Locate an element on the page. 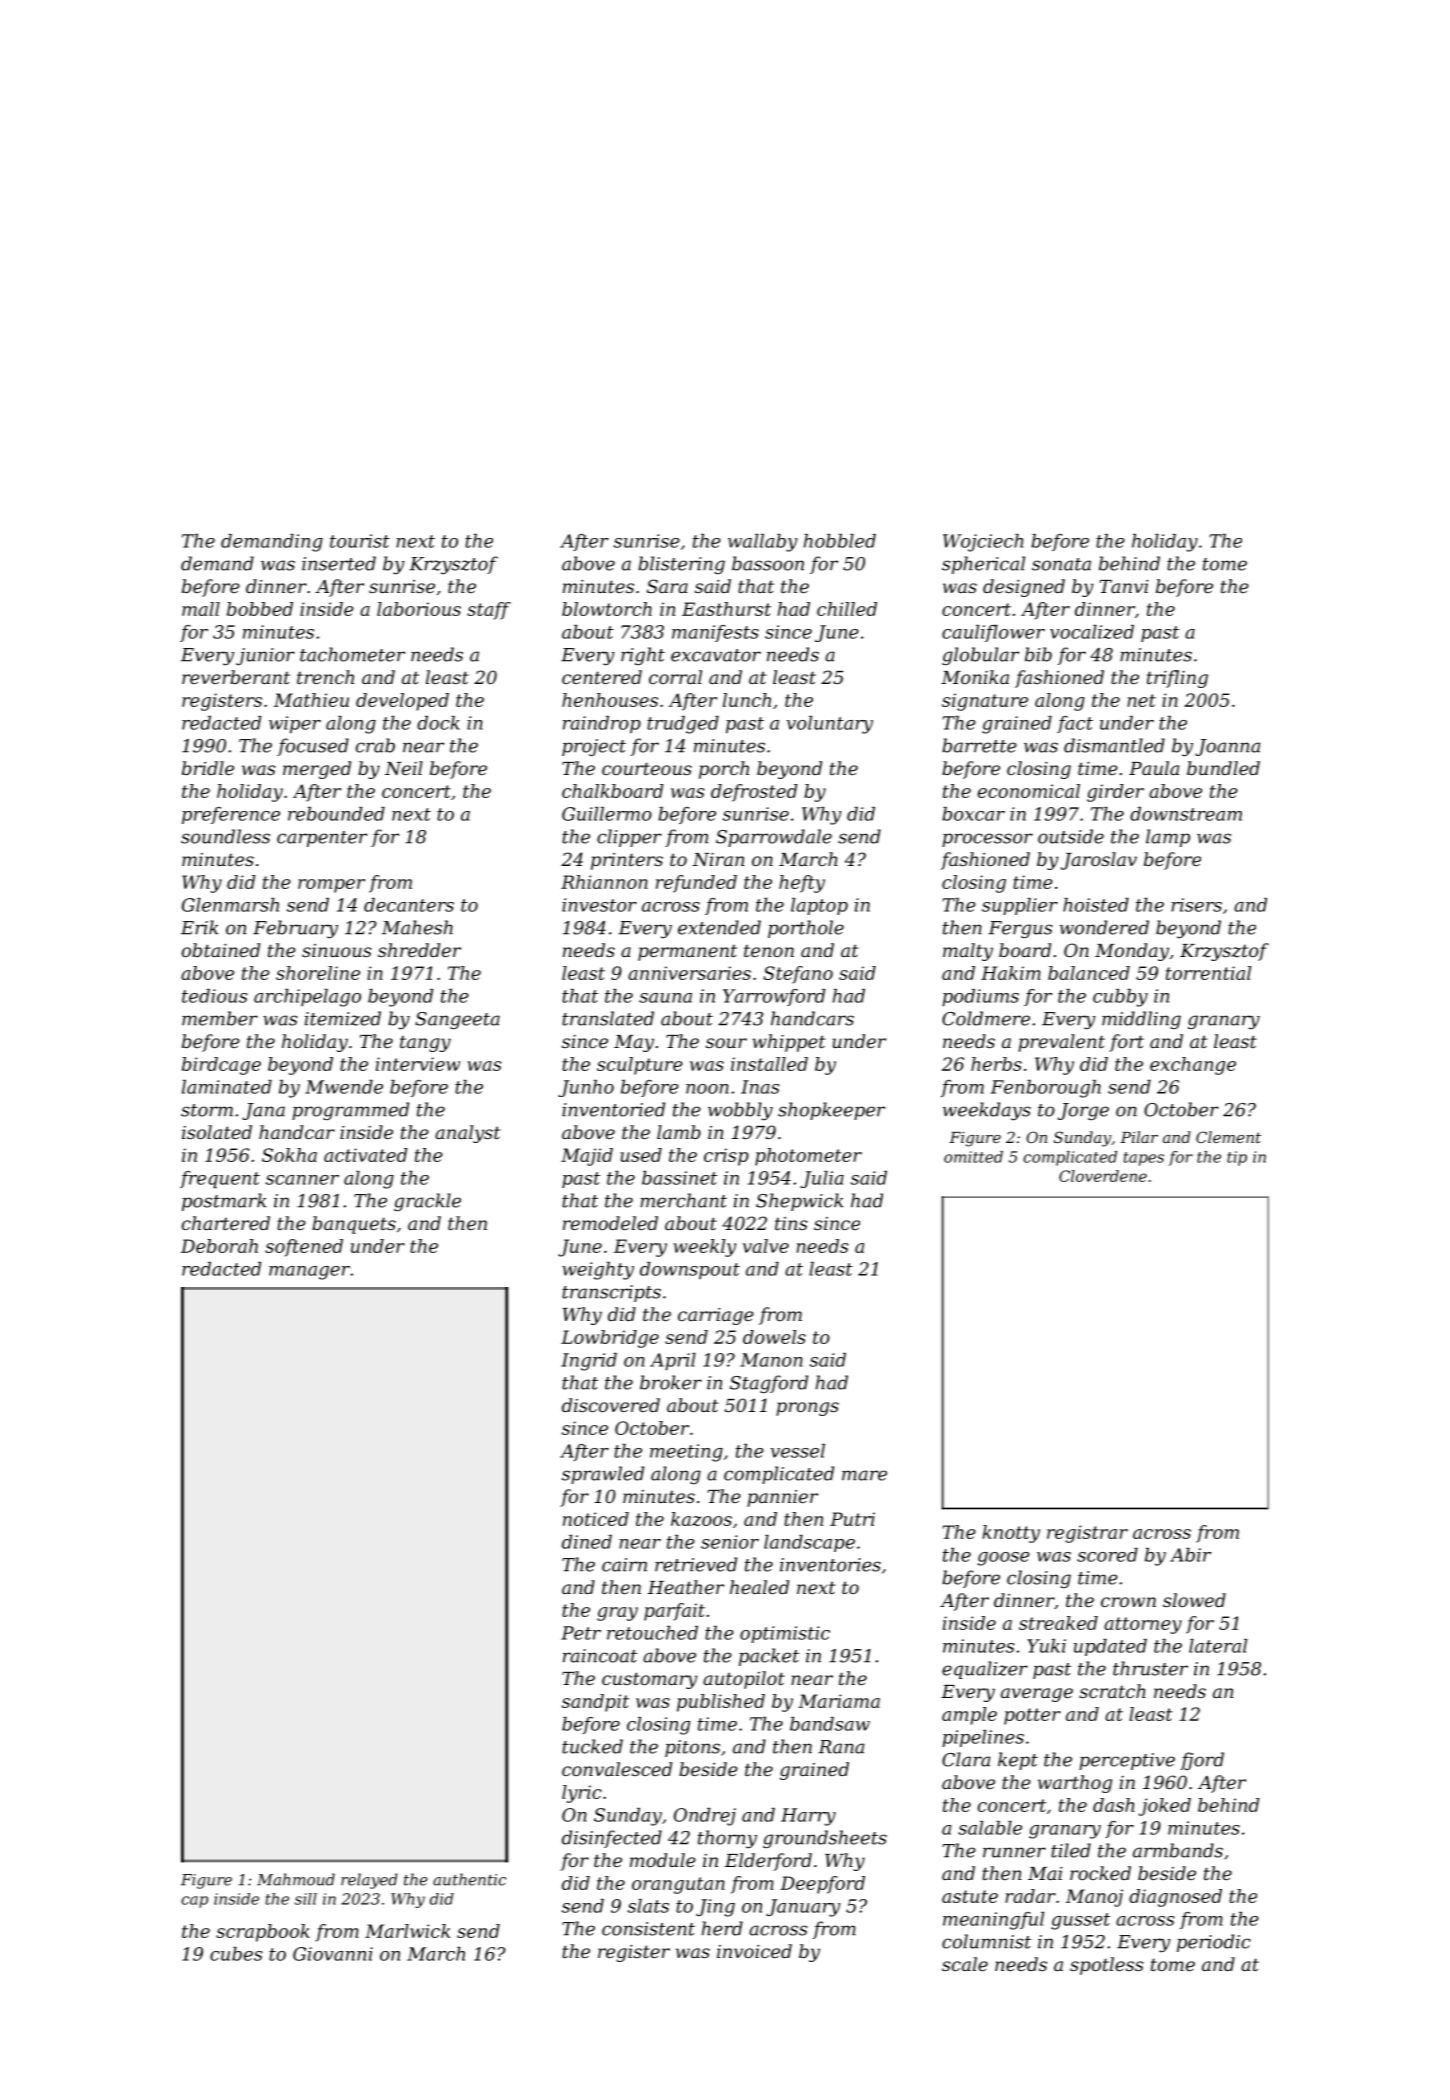 Image resolution: width=1450 pixels, height=2100 pixels. shopkeeper is located at coordinates (831, 1111).
